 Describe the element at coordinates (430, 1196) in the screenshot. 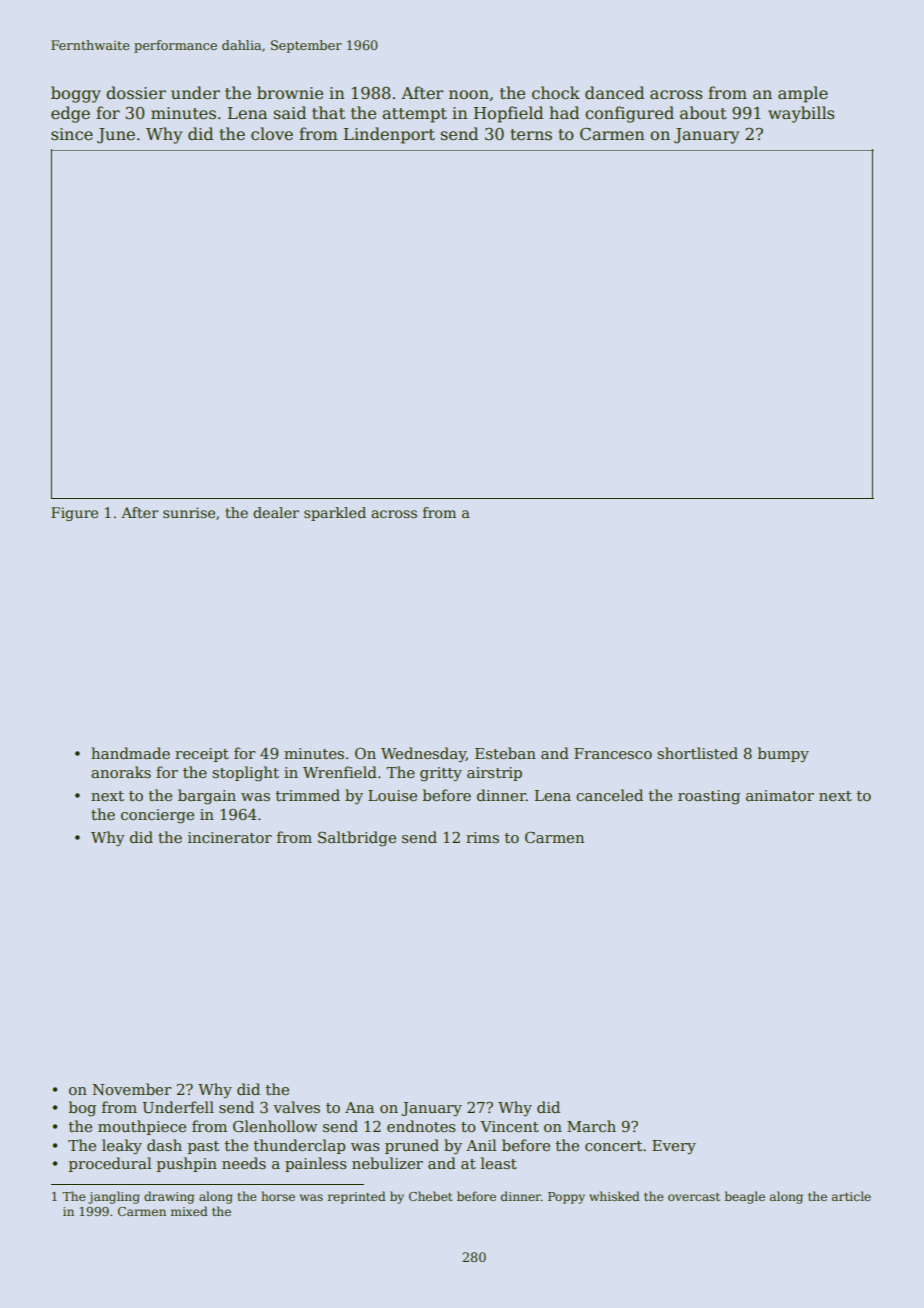

I see `Chebet` at that location.
